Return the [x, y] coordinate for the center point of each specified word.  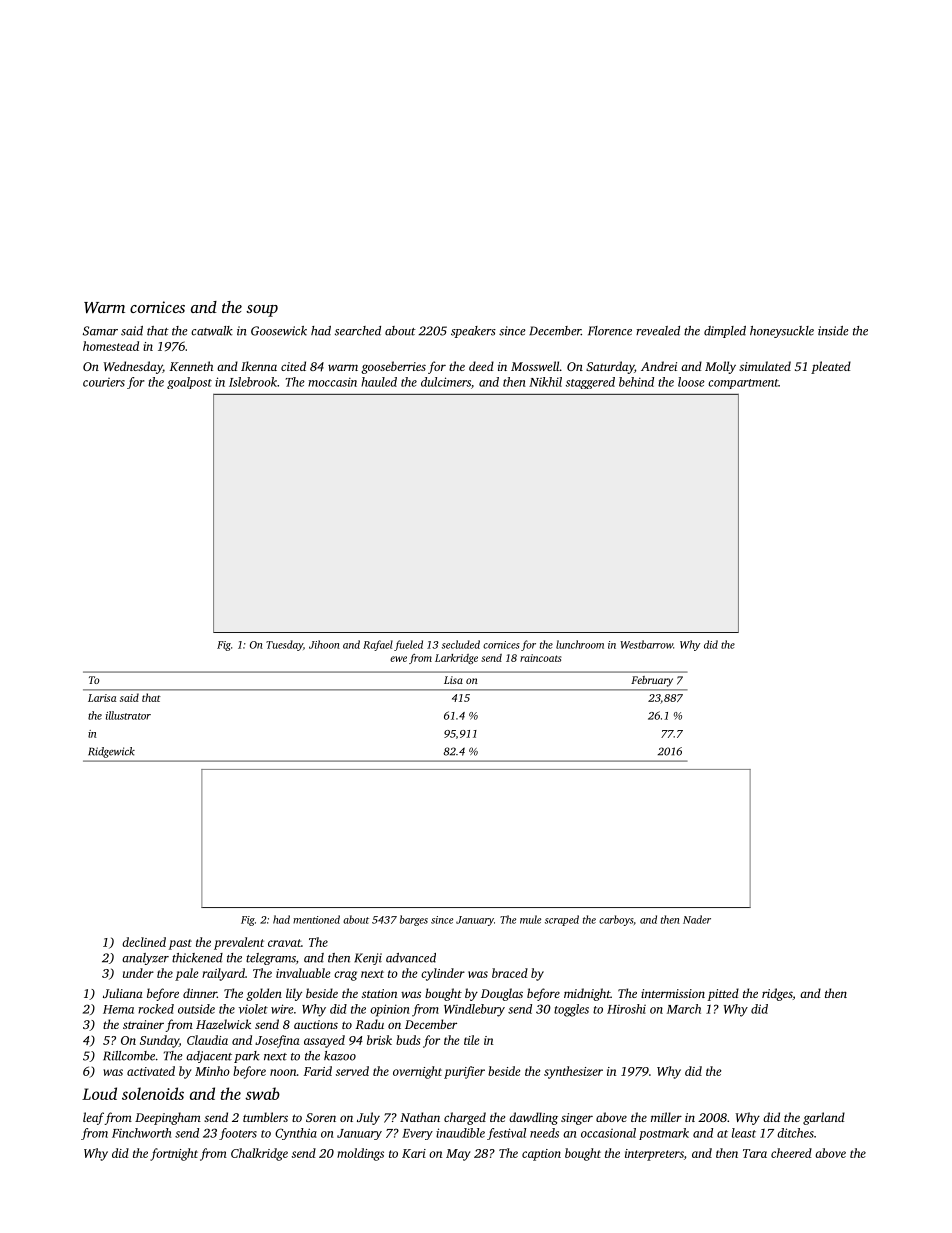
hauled [379, 382]
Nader [697, 919]
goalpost [189, 383]
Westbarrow [646, 644]
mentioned [316, 919]
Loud [99, 1093]
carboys [616, 920]
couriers [104, 382]
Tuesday [284, 645]
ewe [398, 659]
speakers [473, 332]
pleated [831, 367]
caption [541, 1155]
